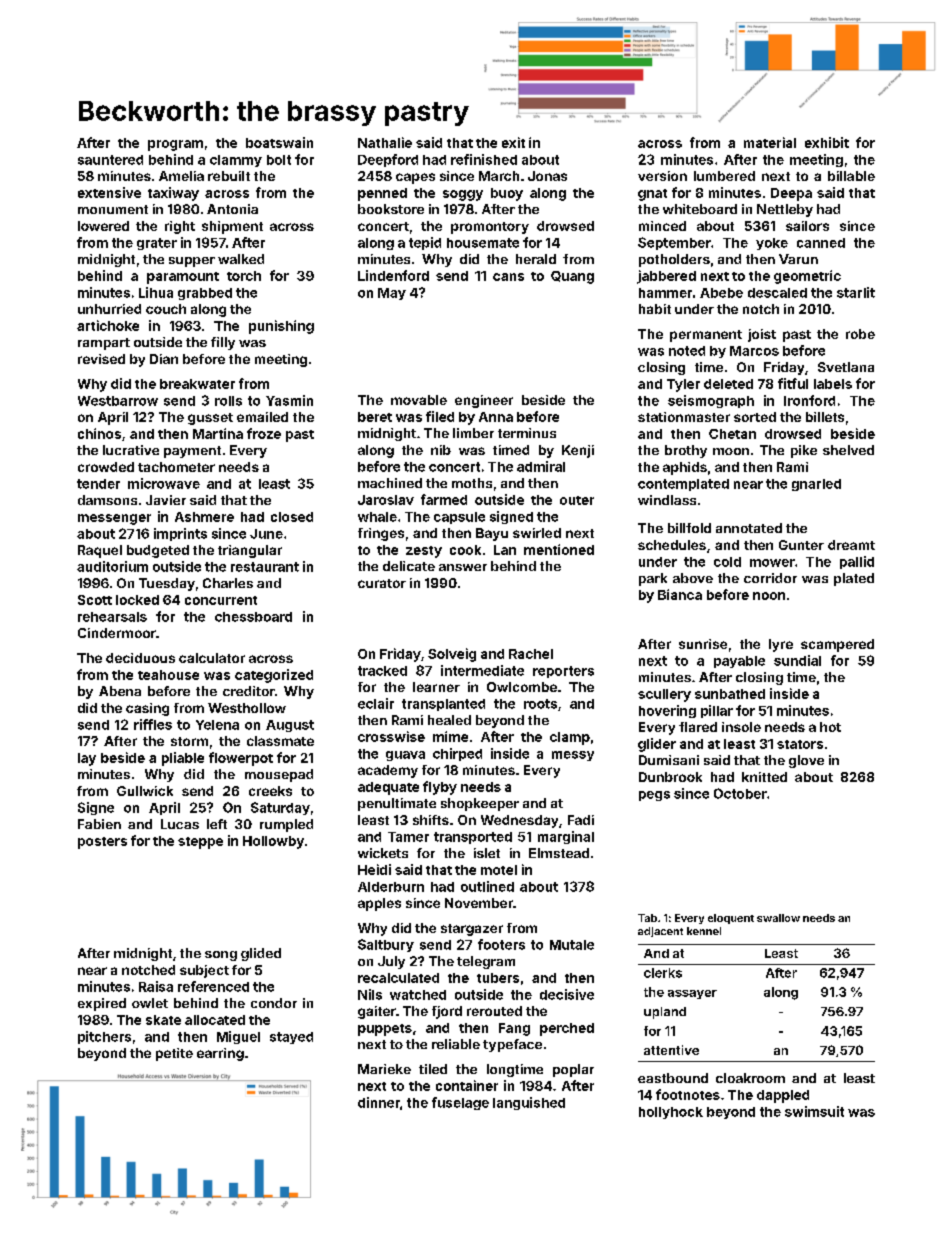  Describe the element at coordinates (770, 142) in the page. I see `material` at that location.
